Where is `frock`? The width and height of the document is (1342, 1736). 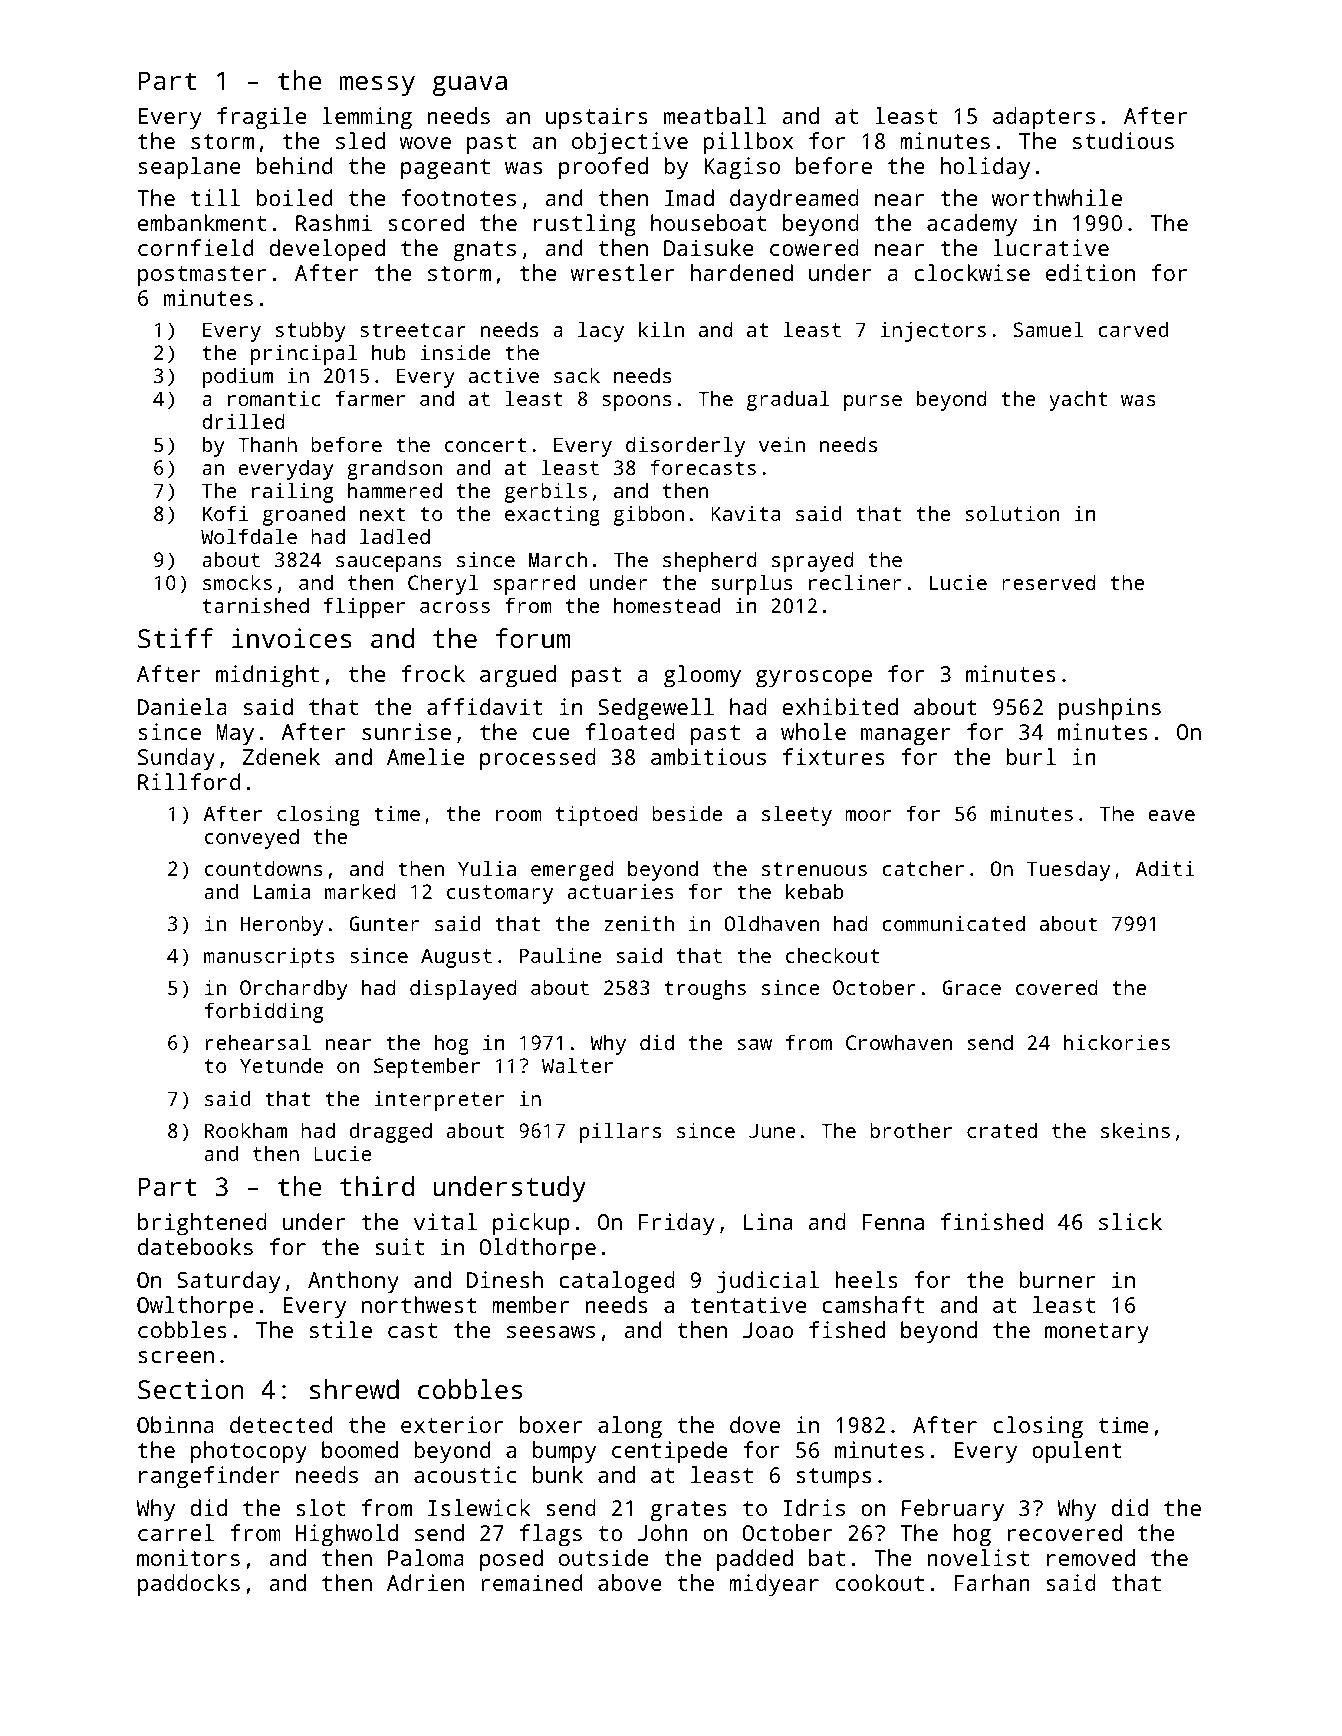
frock is located at coordinates (433, 673).
